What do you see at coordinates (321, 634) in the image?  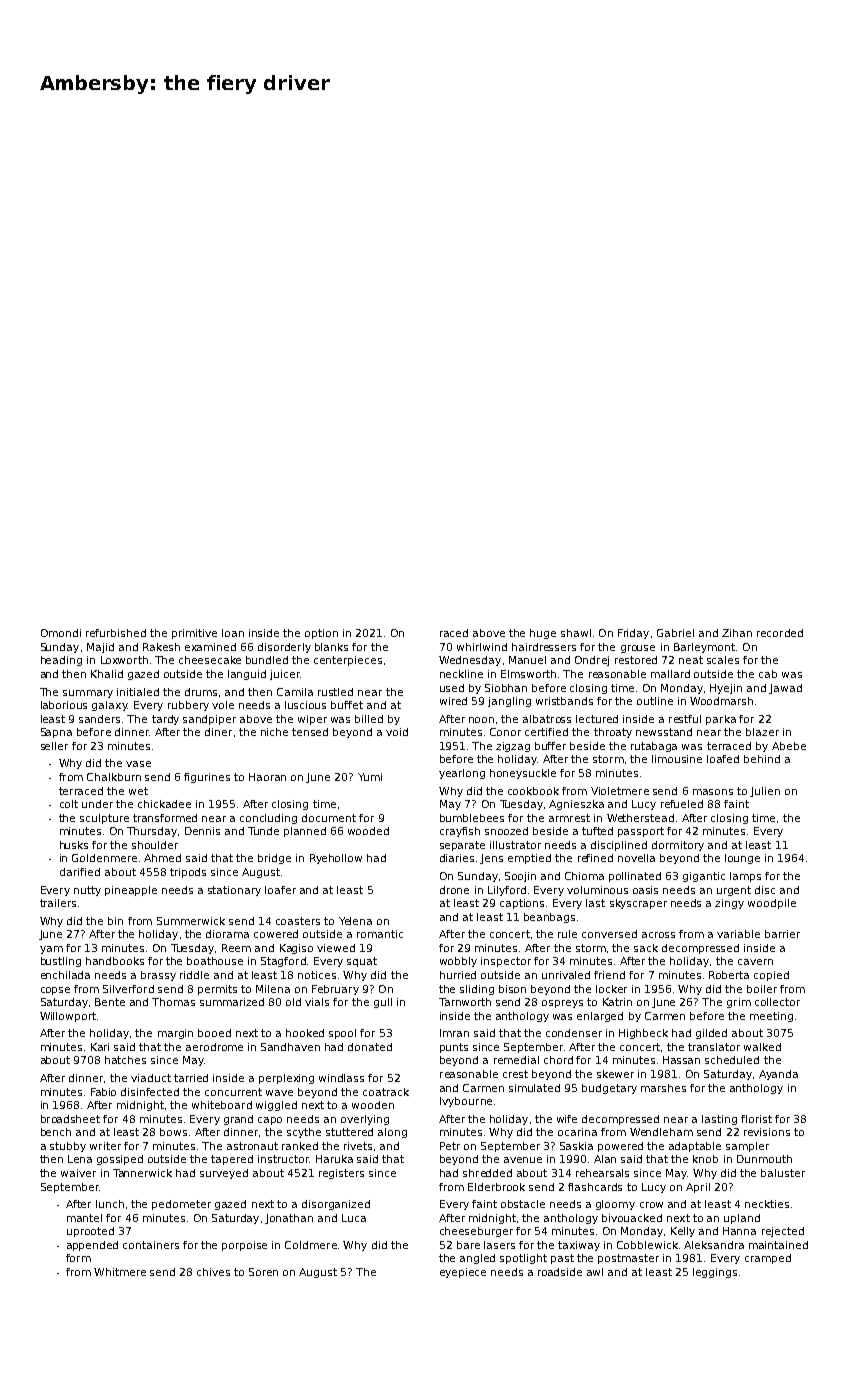 I see `option` at bounding box center [321, 634].
